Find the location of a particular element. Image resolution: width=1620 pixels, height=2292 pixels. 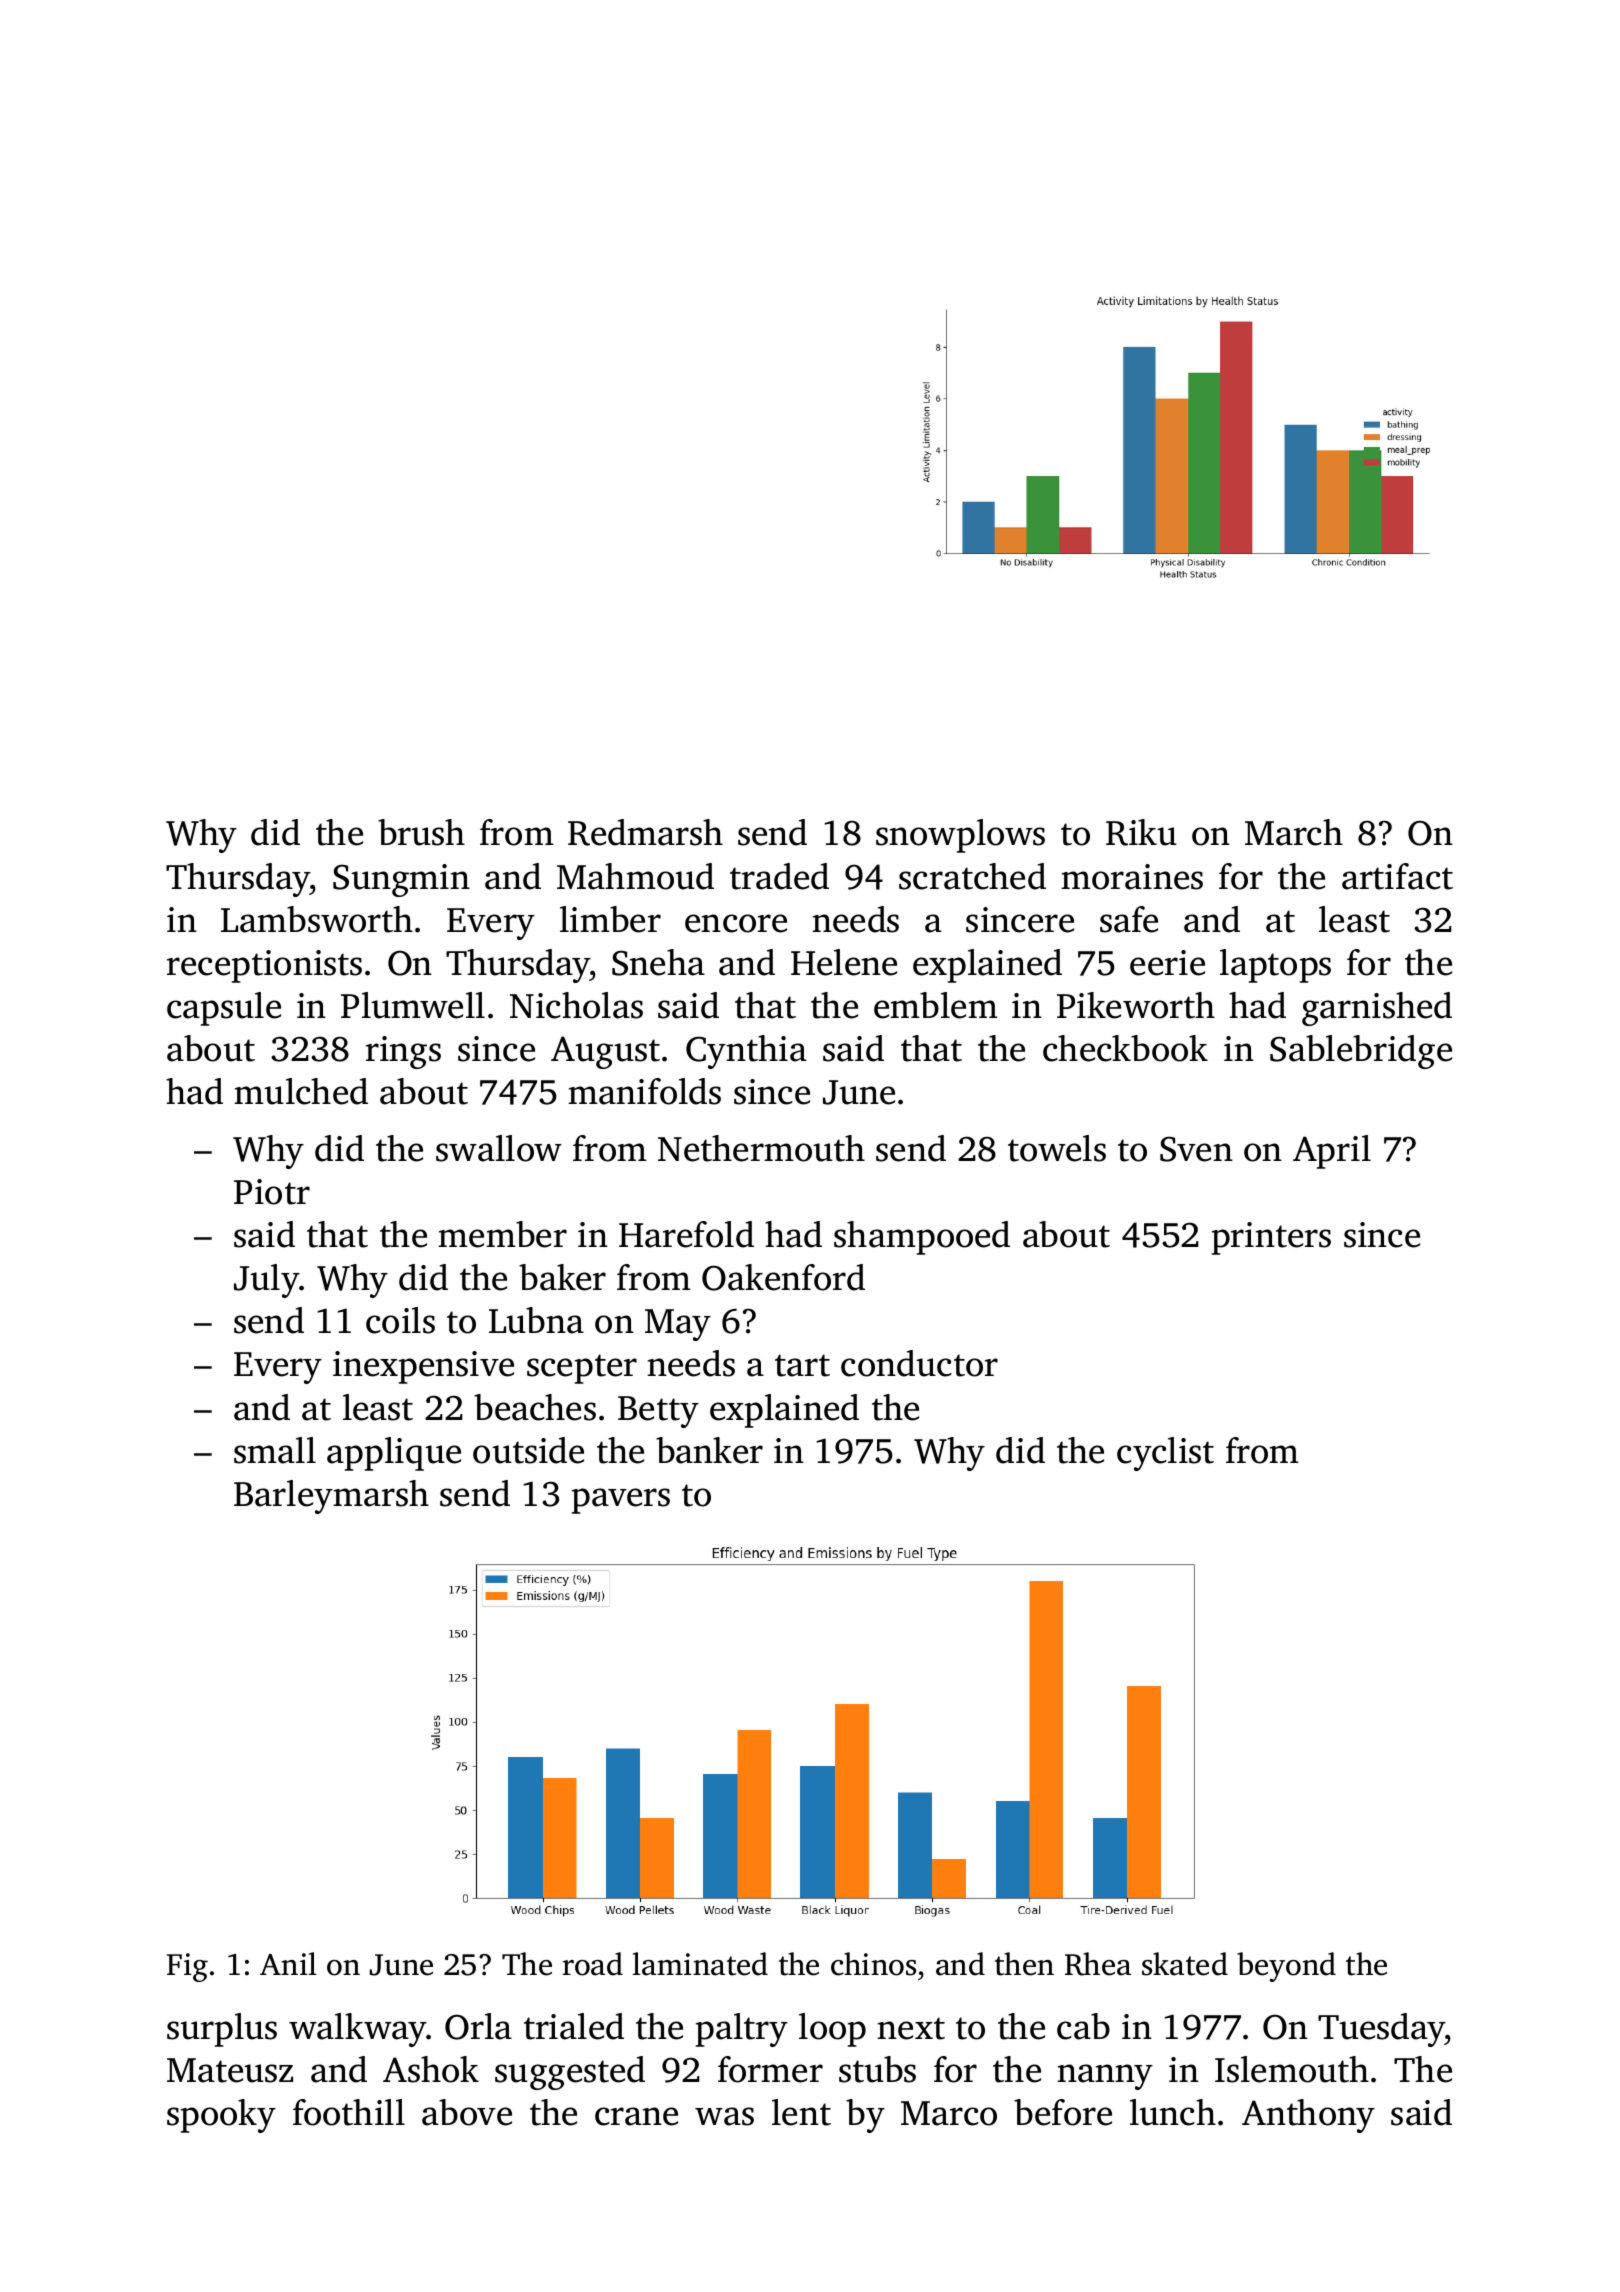

Sablebridge is located at coordinates (1361, 1052).
